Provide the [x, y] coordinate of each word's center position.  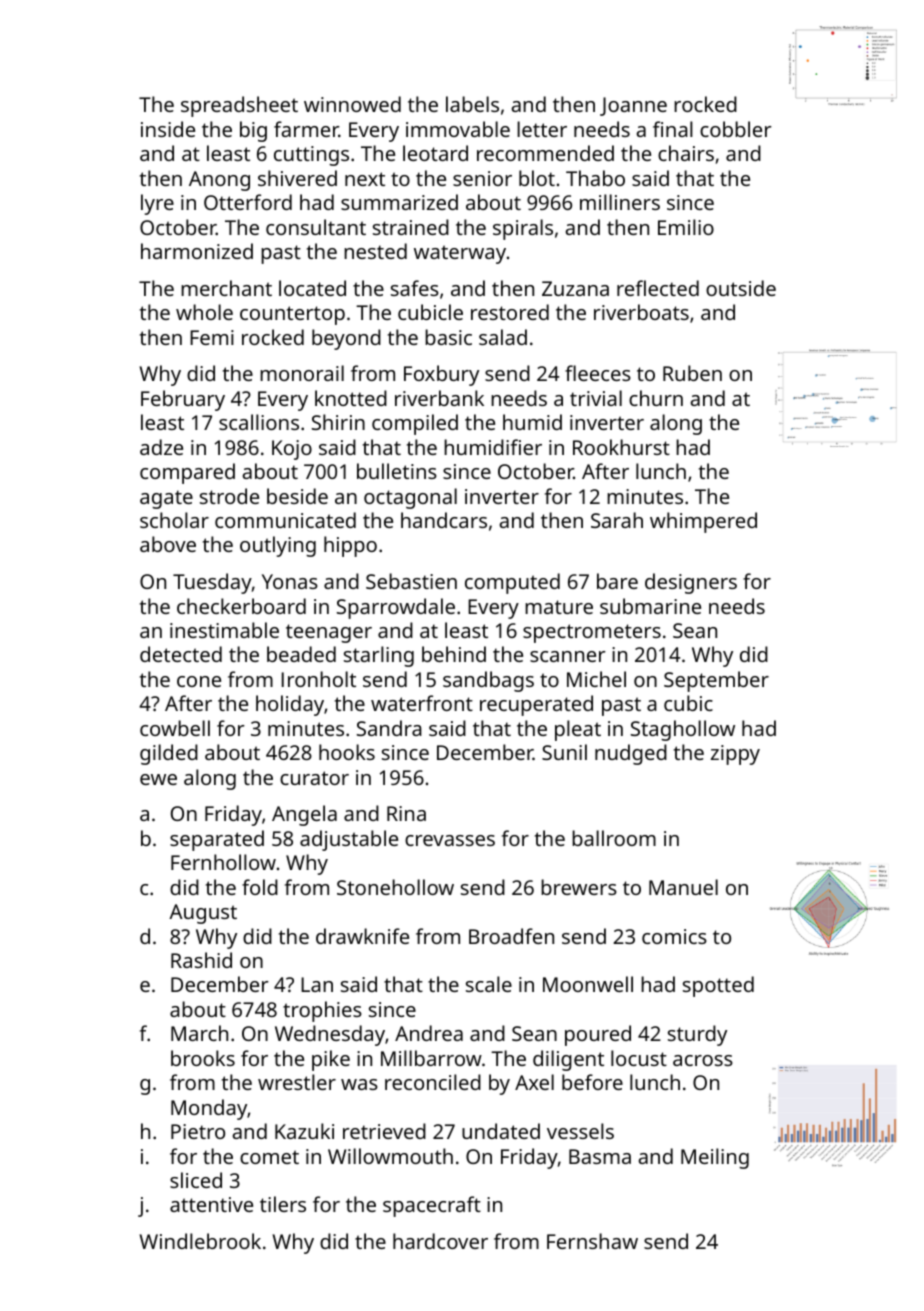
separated [217, 840]
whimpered [703, 522]
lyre [157, 204]
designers [691, 583]
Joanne [633, 106]
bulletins [397, 471]
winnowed [352, 104]
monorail [302, 373]
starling [379, 656]
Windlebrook [200, 1241]
